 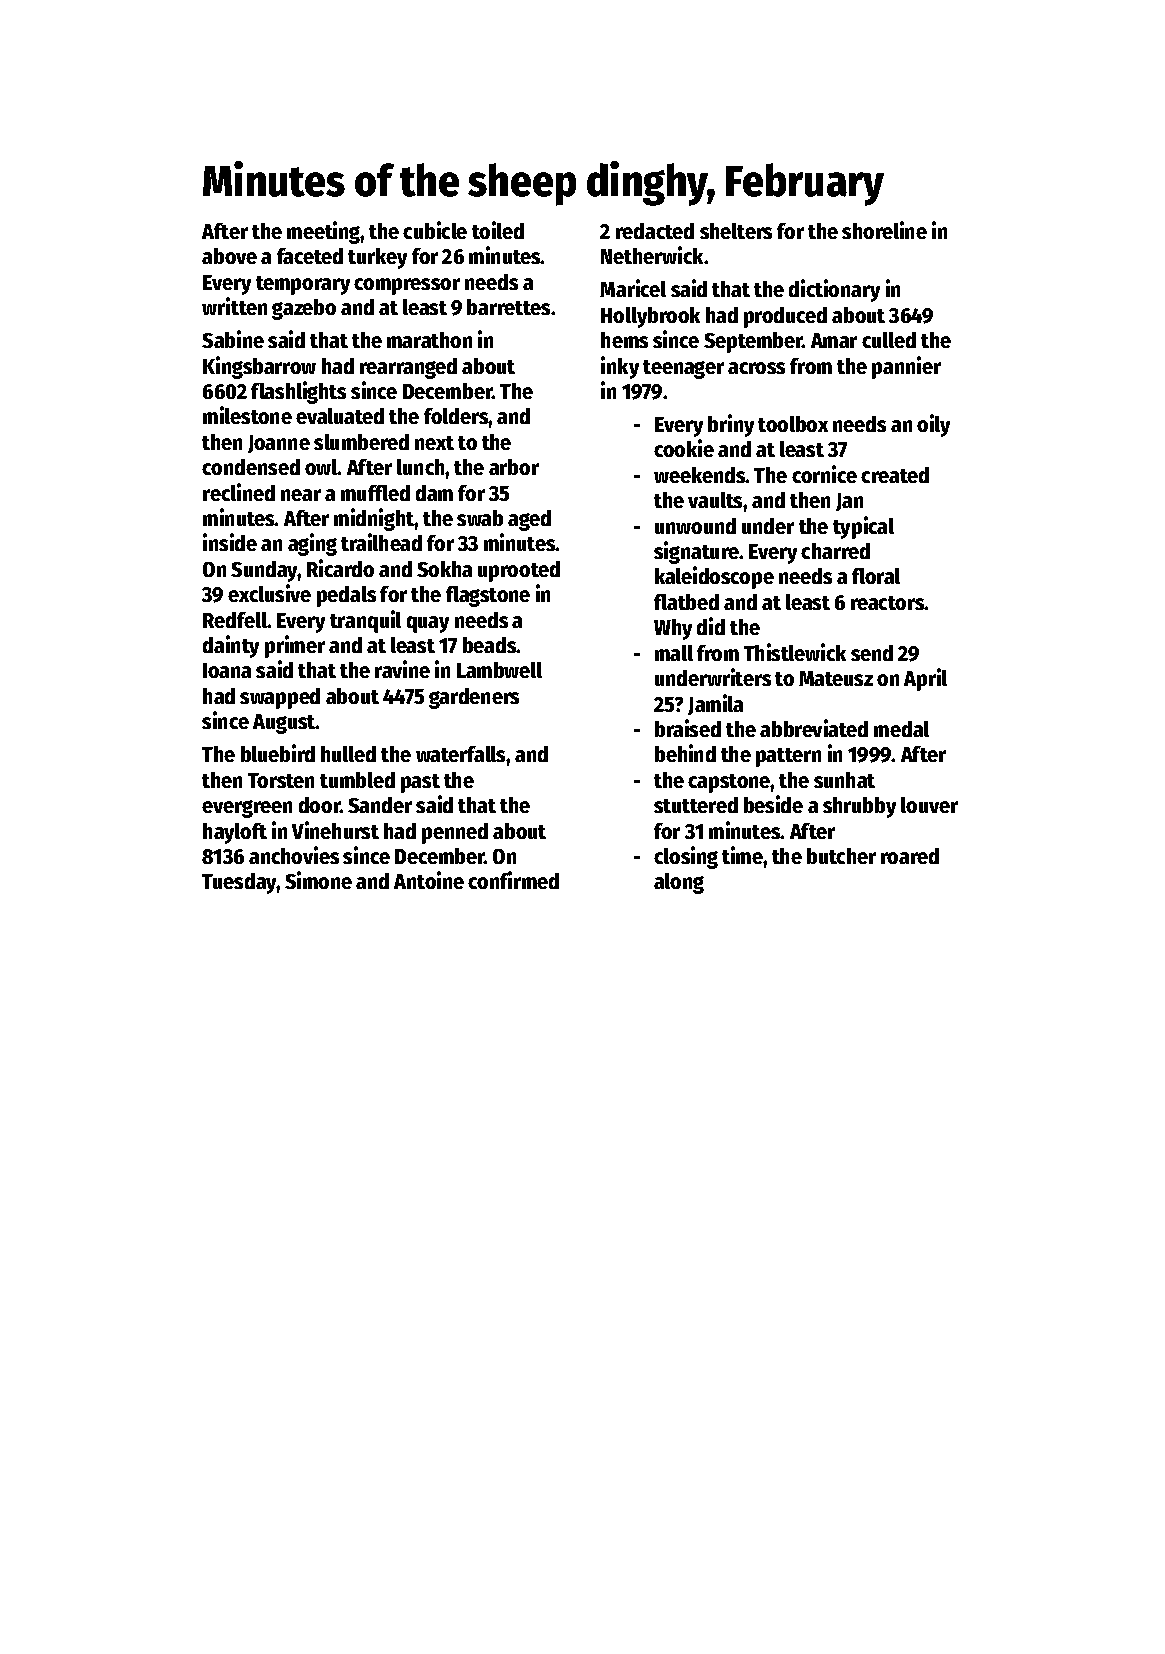 I want to click on marathon, so click(x=429, y=340).
